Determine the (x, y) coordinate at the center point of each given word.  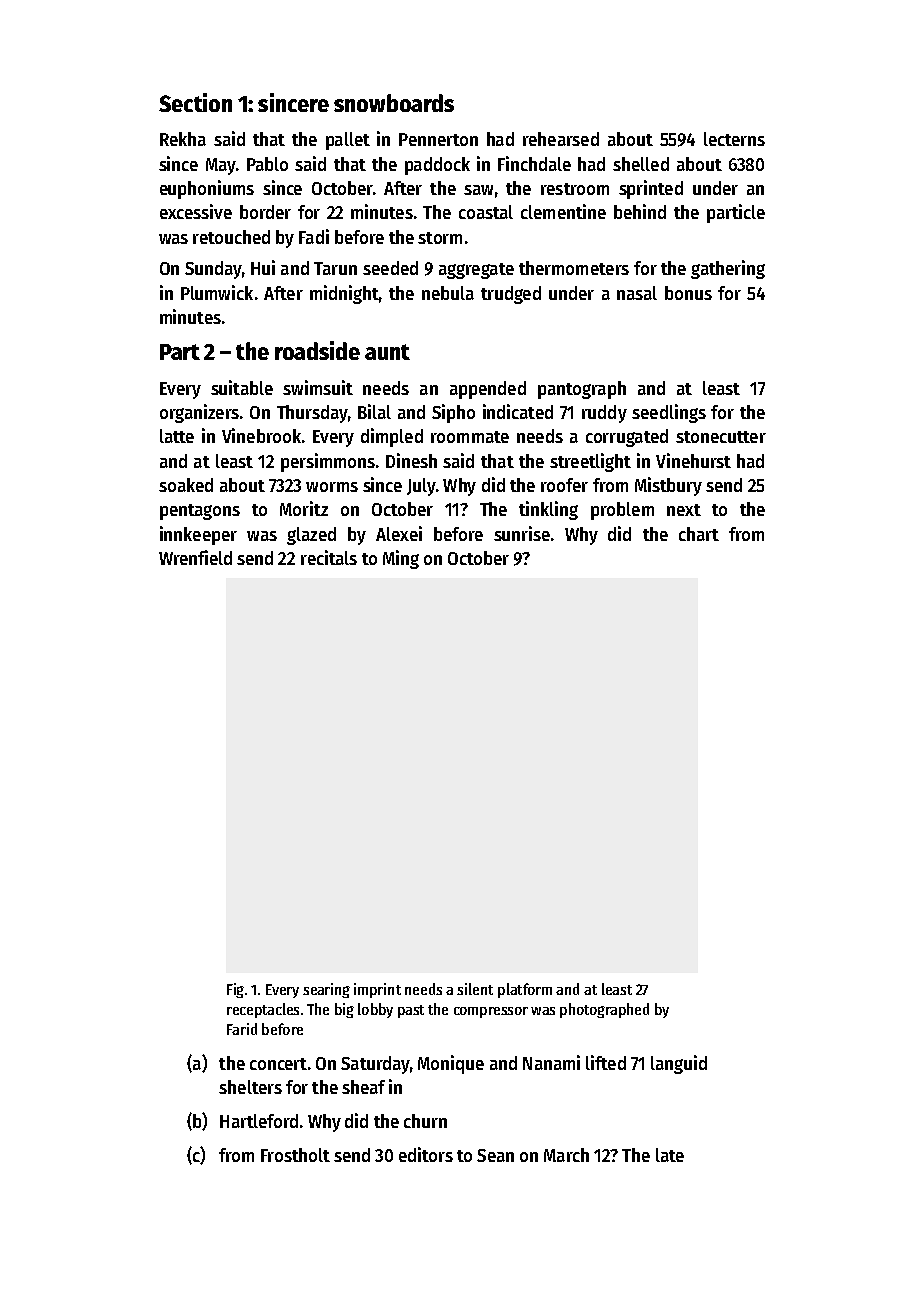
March (566, 1155)
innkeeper (198, 535)
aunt (387, 352)
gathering (728, 269)
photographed (604, 1010)
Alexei (399, 533)
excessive (196, 211)
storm (440, 238)
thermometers (574, 268)
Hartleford (259, 1121)
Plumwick (217, 292)
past (411, 1011)
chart (699, 534)
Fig (235, 990)
